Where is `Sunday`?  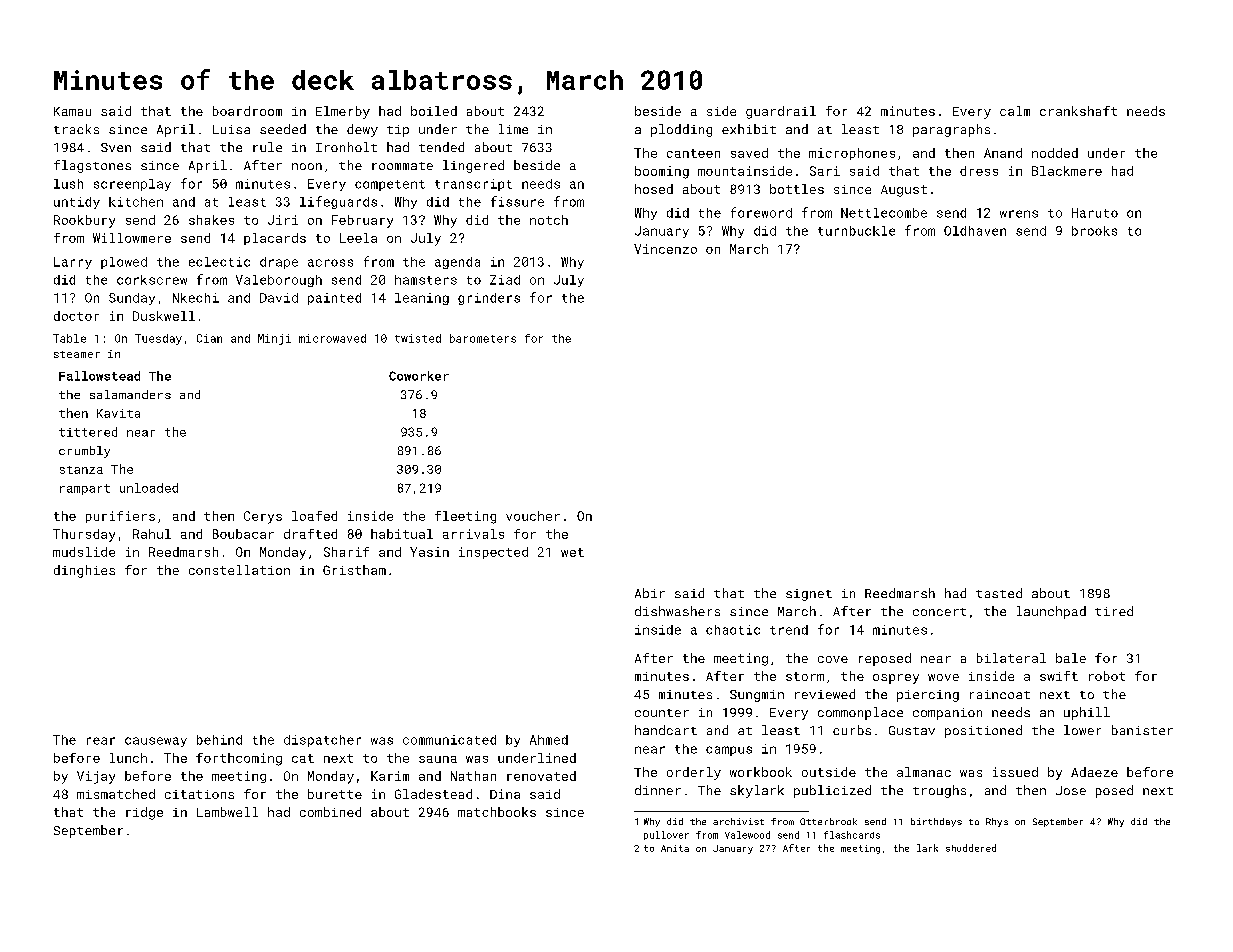
Sunday is located at coordinates (132, 299).
